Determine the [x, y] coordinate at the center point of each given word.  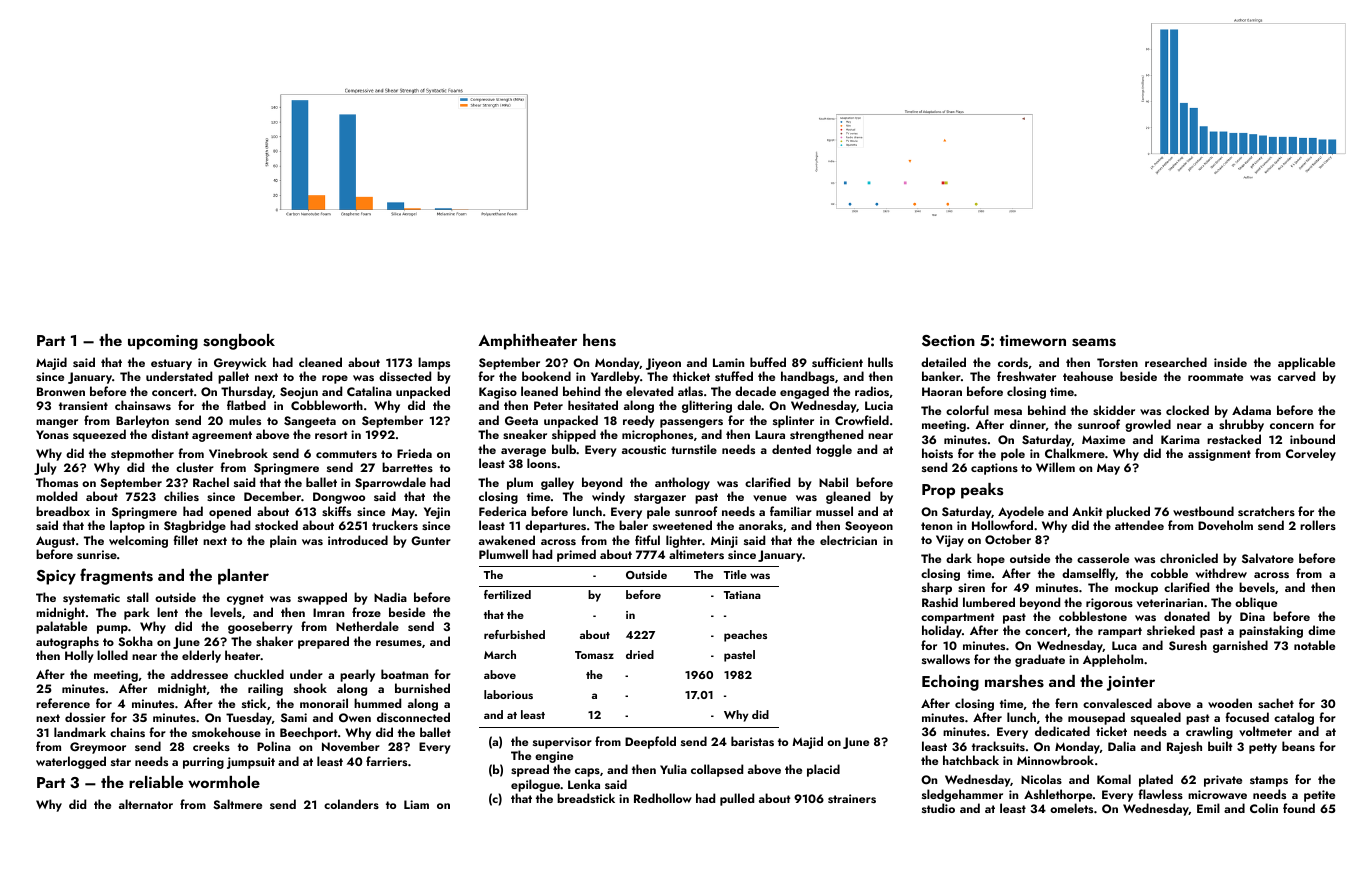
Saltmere [237, 804]
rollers [1318, 525]
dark [959, 558]
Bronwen [61, 391]
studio [938, 808]
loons [542, 463]
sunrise [97, 554]
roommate [1215, 377]
